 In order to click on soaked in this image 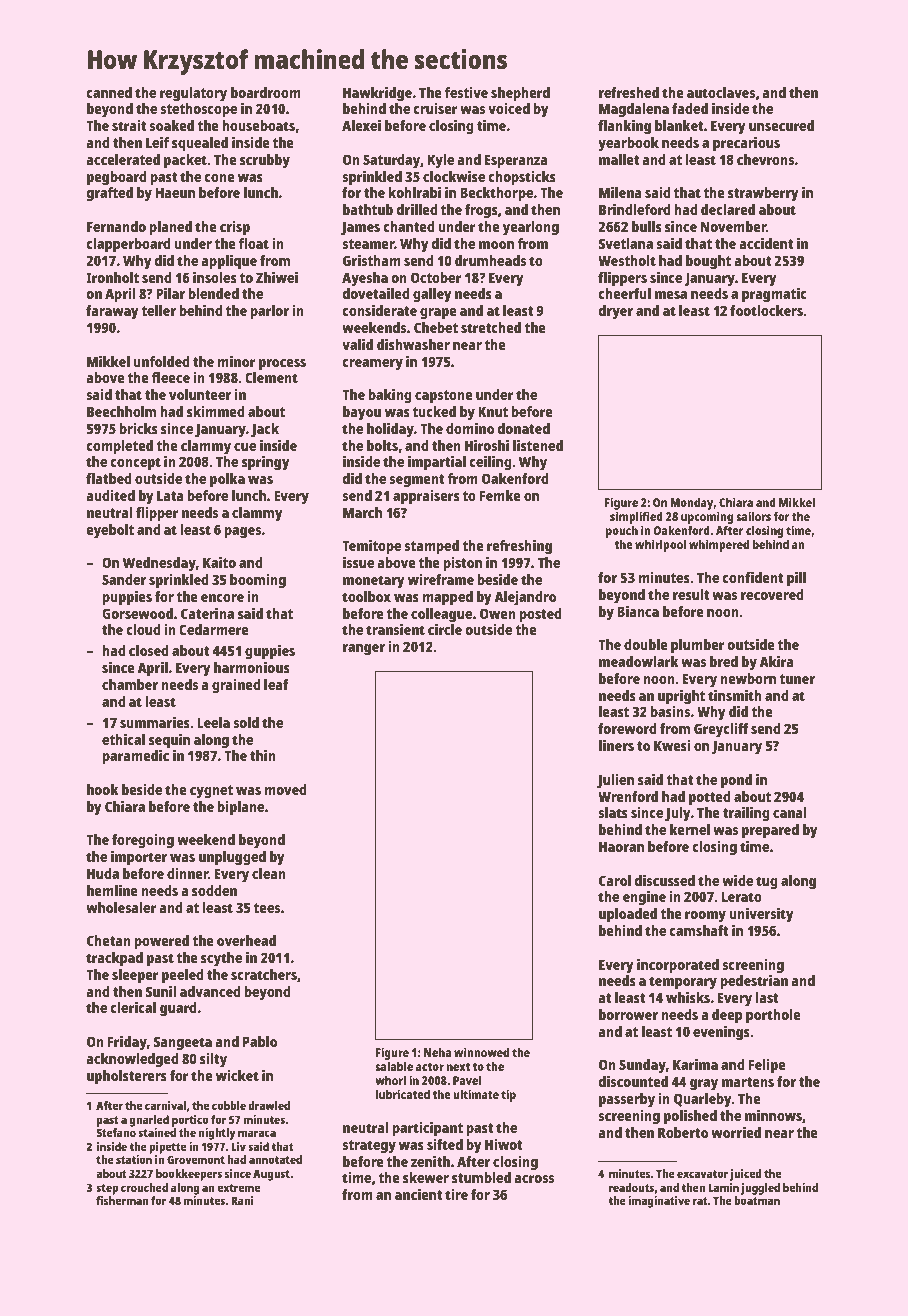, I will do `click(171, 125)`.
